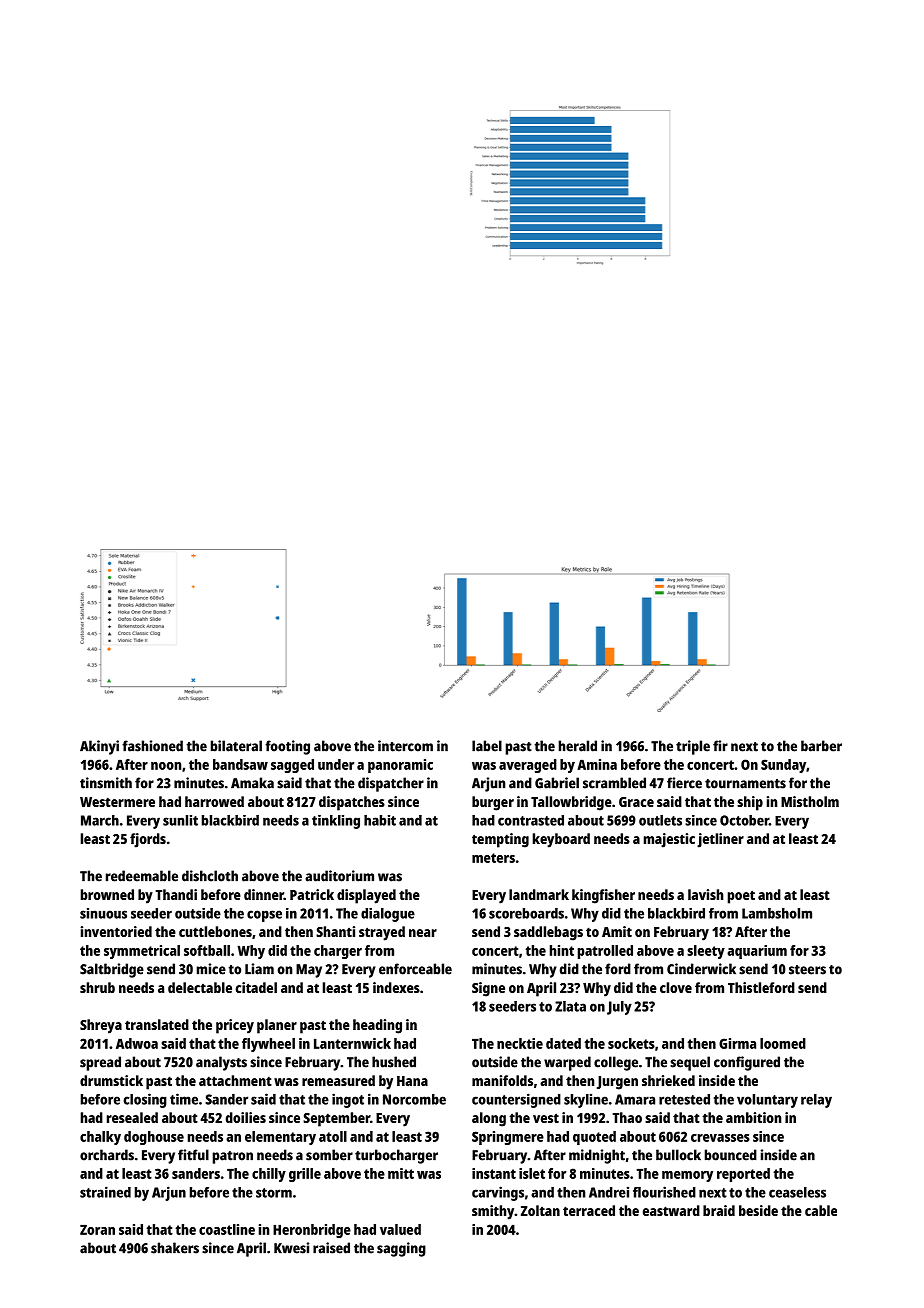  I want to click on smithy, so click(493, 1212).
